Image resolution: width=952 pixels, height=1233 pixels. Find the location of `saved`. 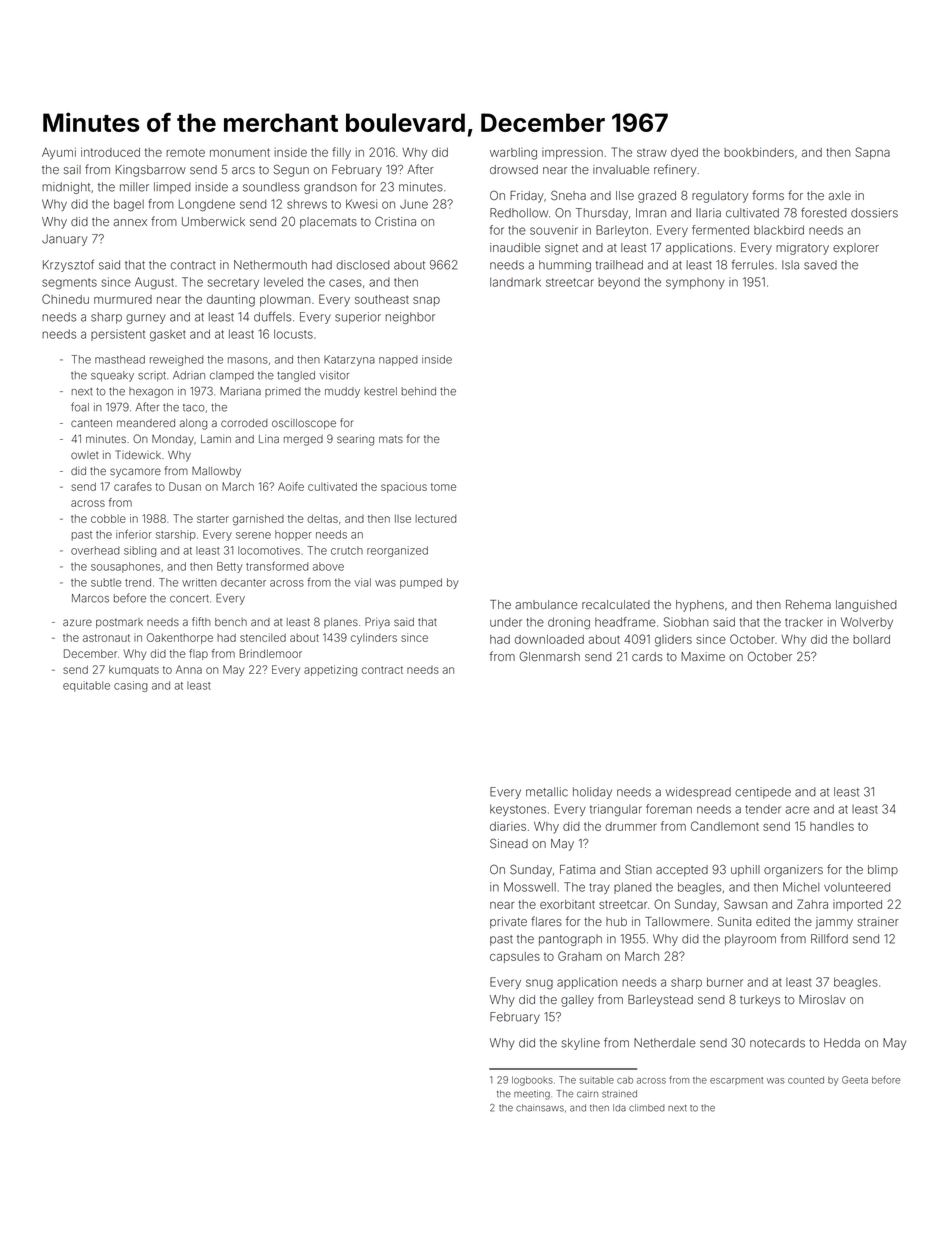

saved is located at coordinates (820, 265).
